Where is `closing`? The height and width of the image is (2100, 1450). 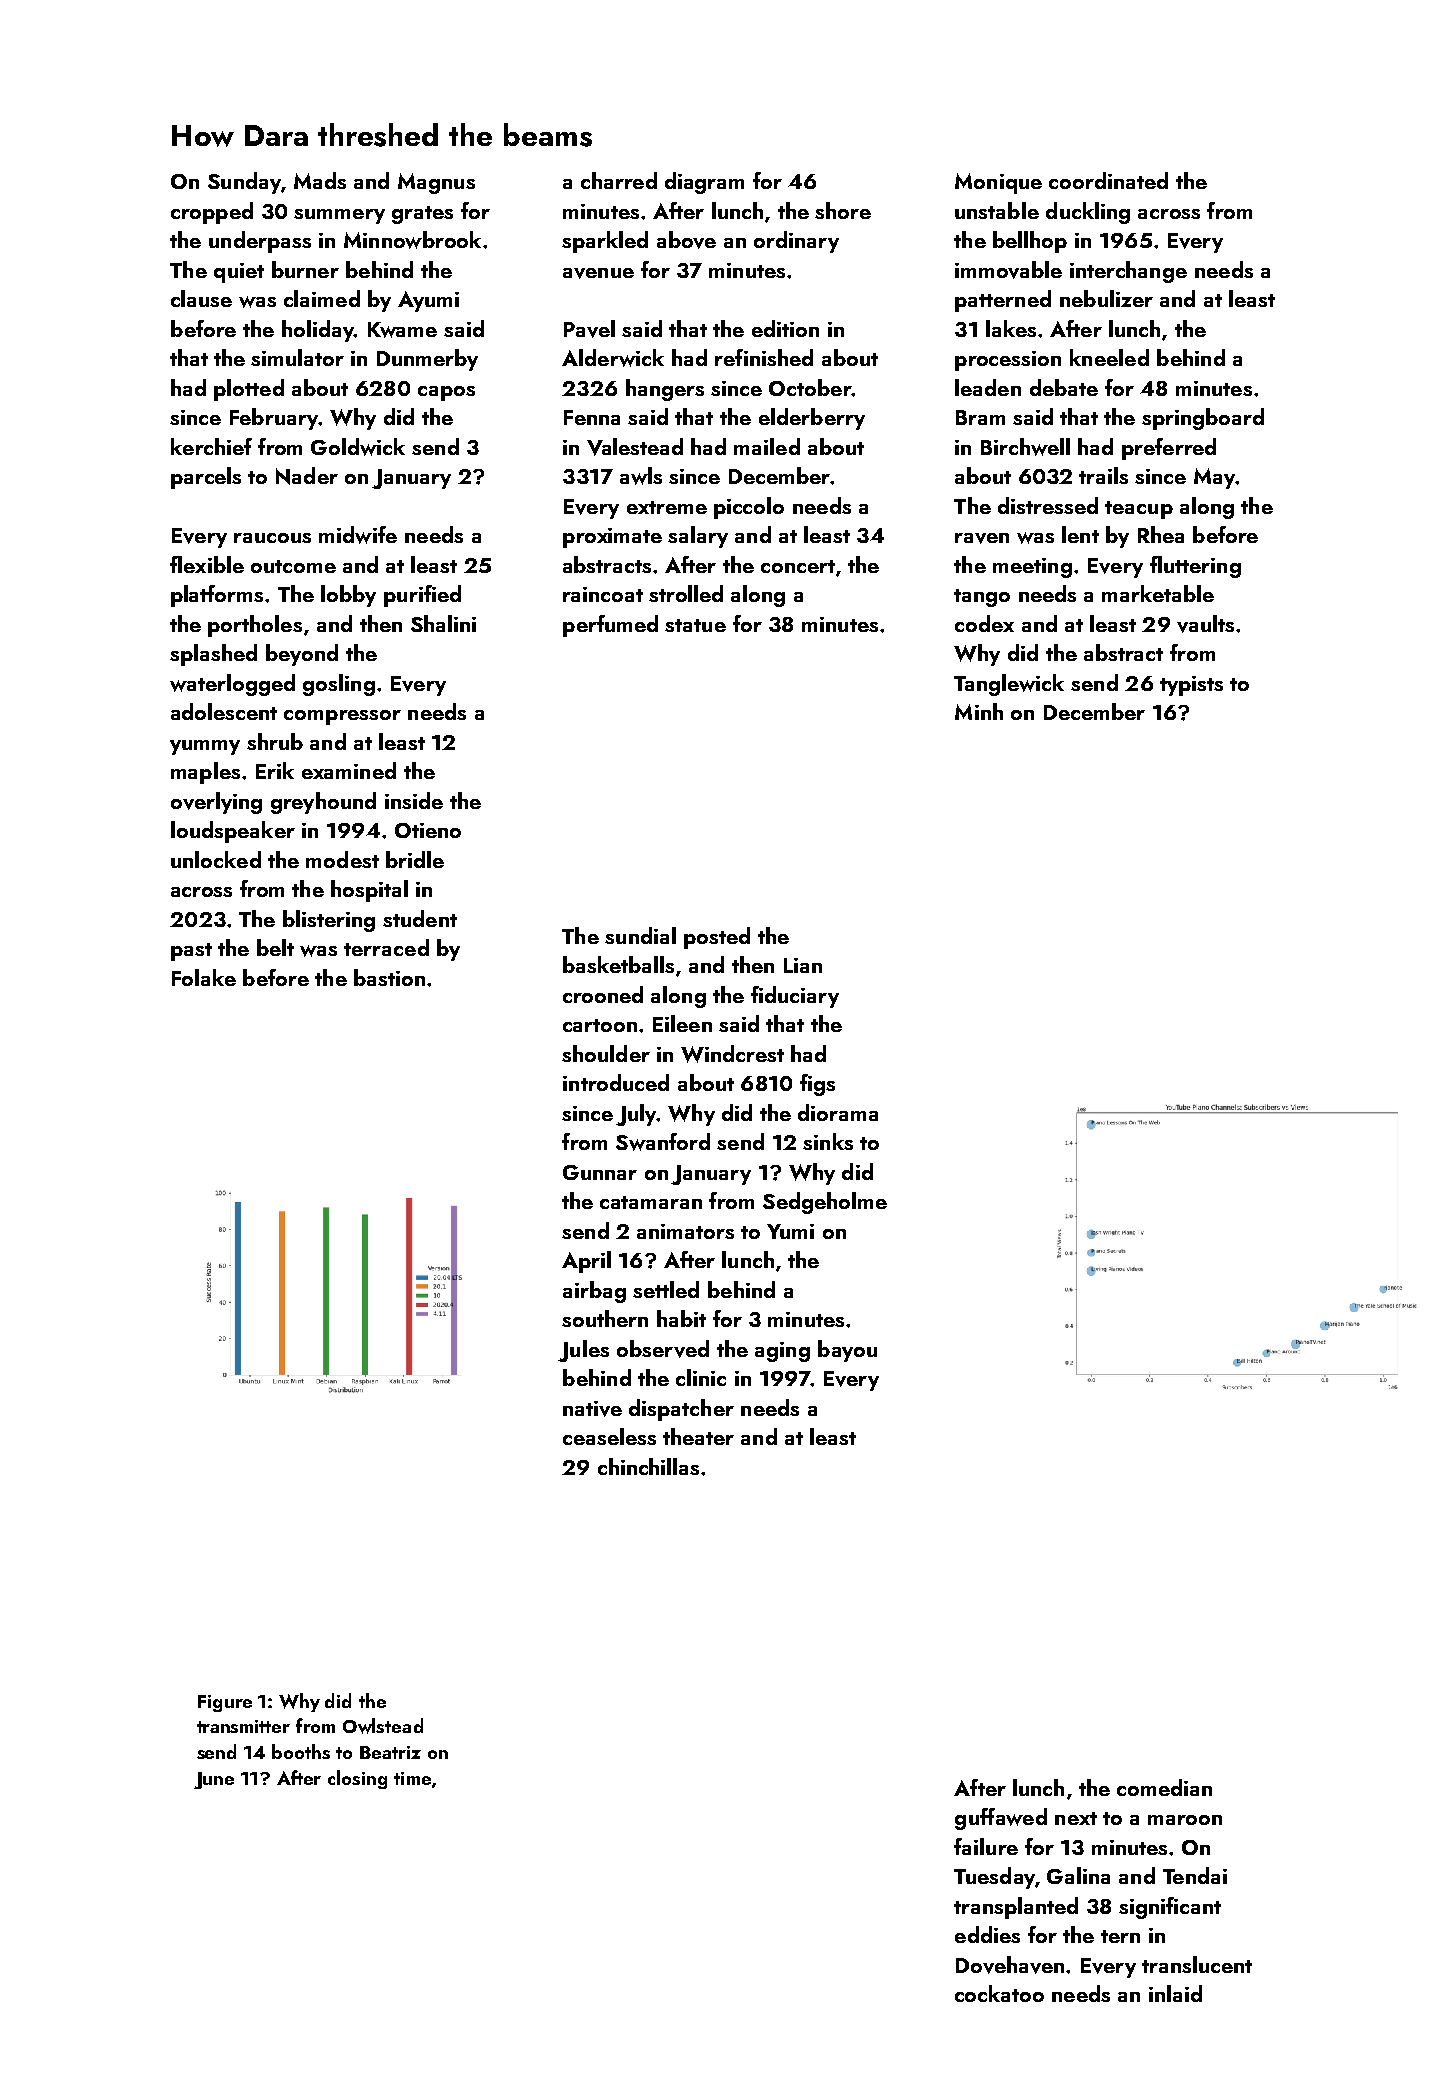
closing is located at coordinates (357, 1779).
